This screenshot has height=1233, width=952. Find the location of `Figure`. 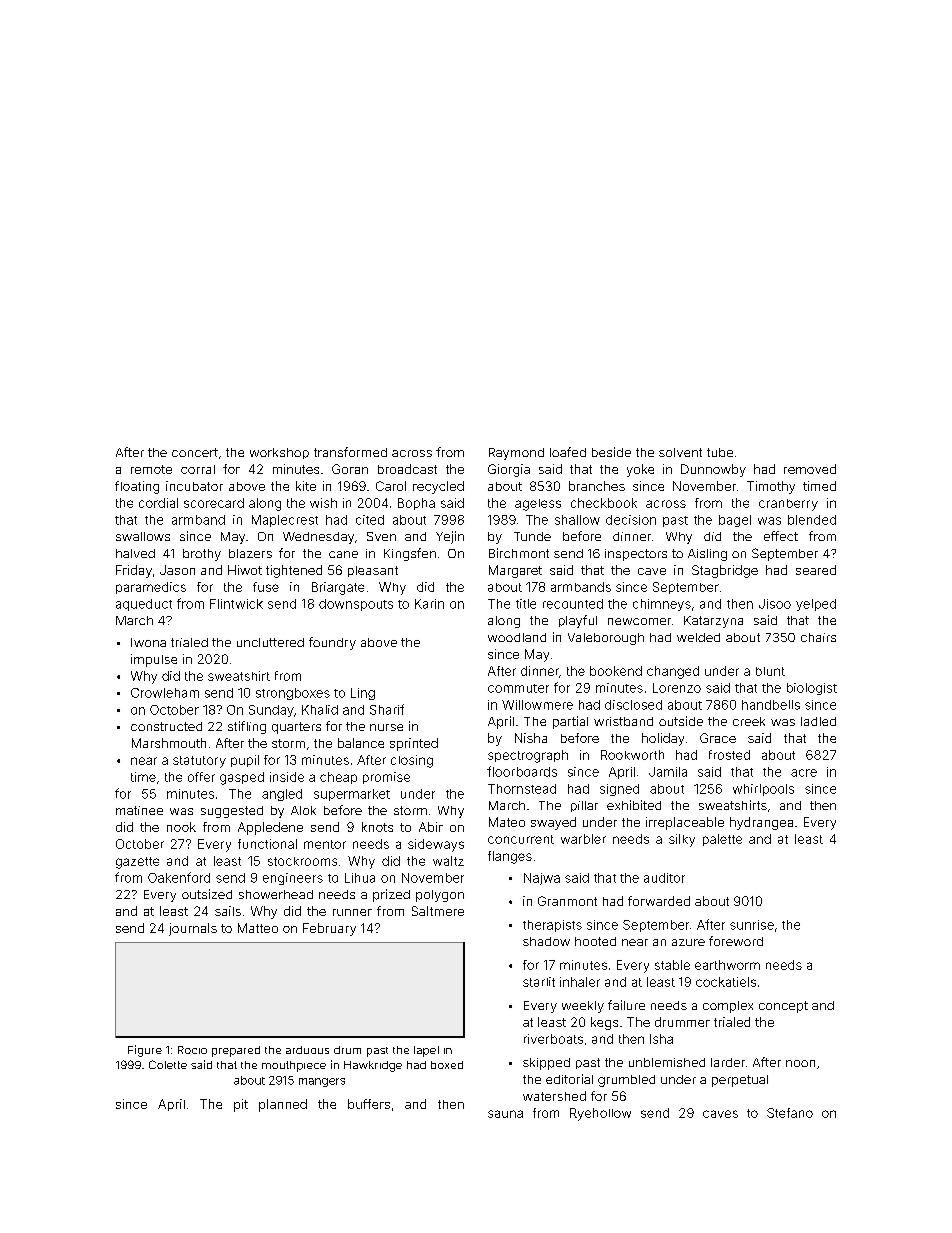

Figure is located at coordinates (145, 1051).
